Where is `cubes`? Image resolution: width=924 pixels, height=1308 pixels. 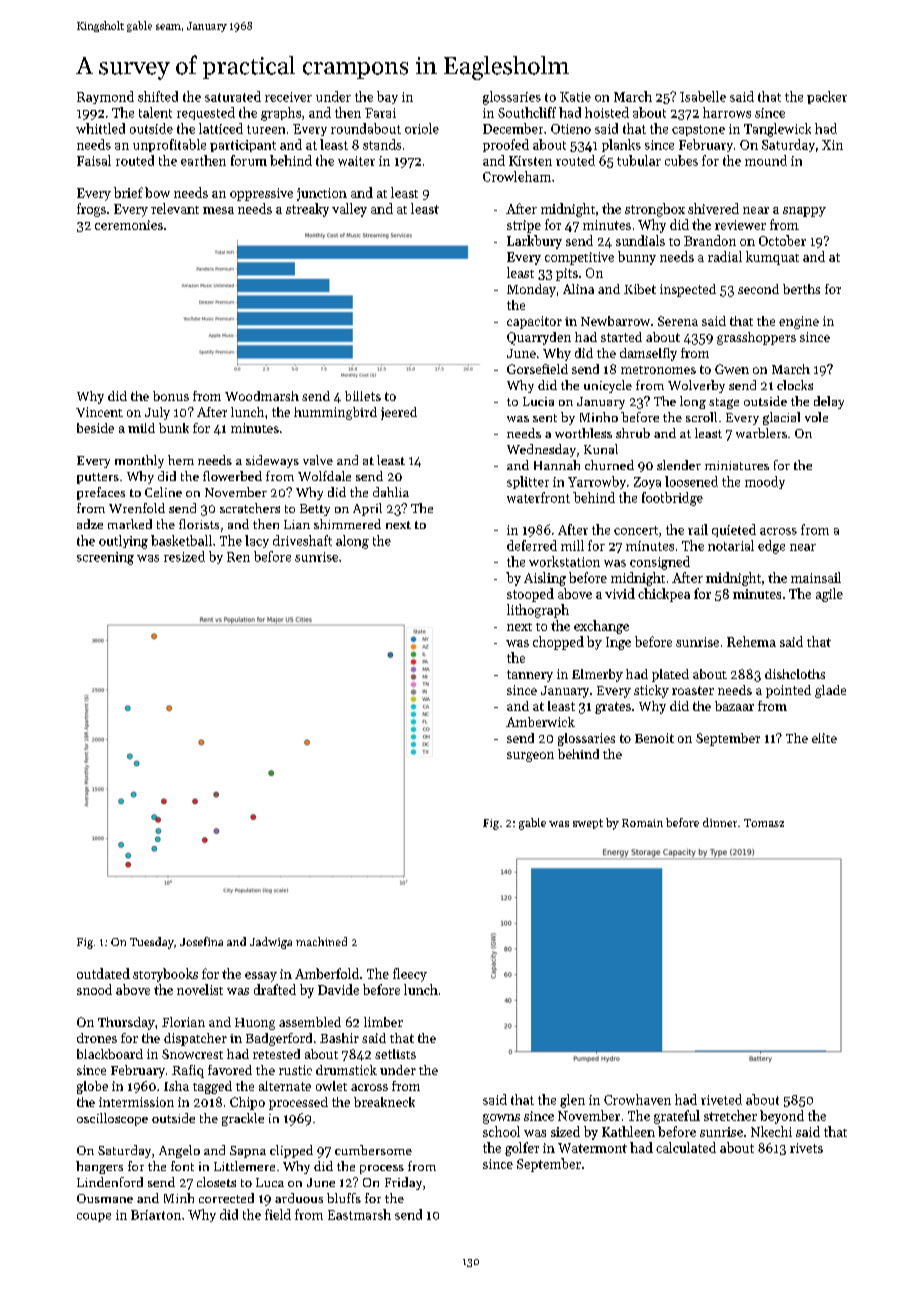 cubes is located at coordinates (681, 160).
